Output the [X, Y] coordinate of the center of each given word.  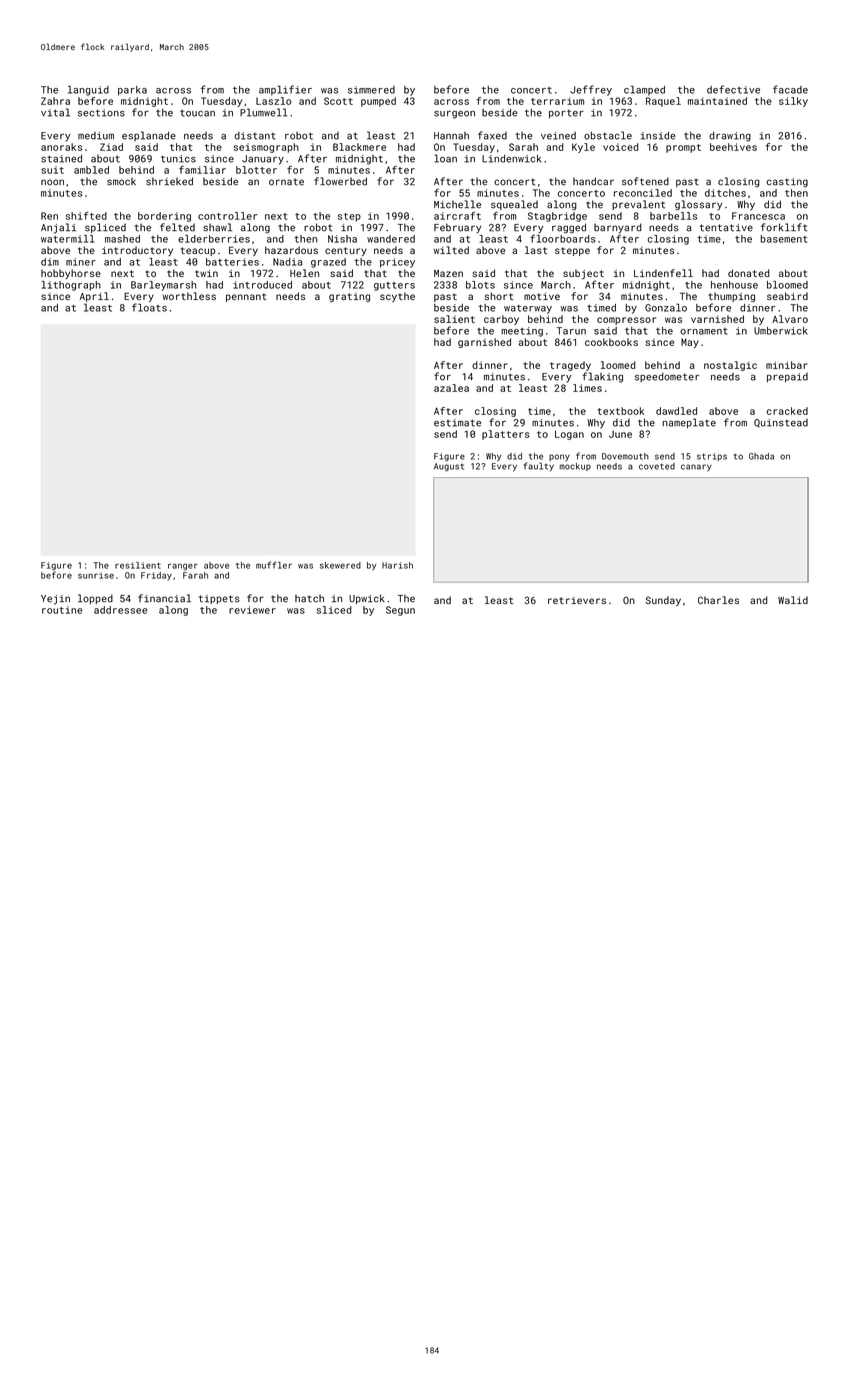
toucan [197, 113]
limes [587, 388]
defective [733, 89]
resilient [138, 565]
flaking [602, 377]
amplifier [285, 90]
